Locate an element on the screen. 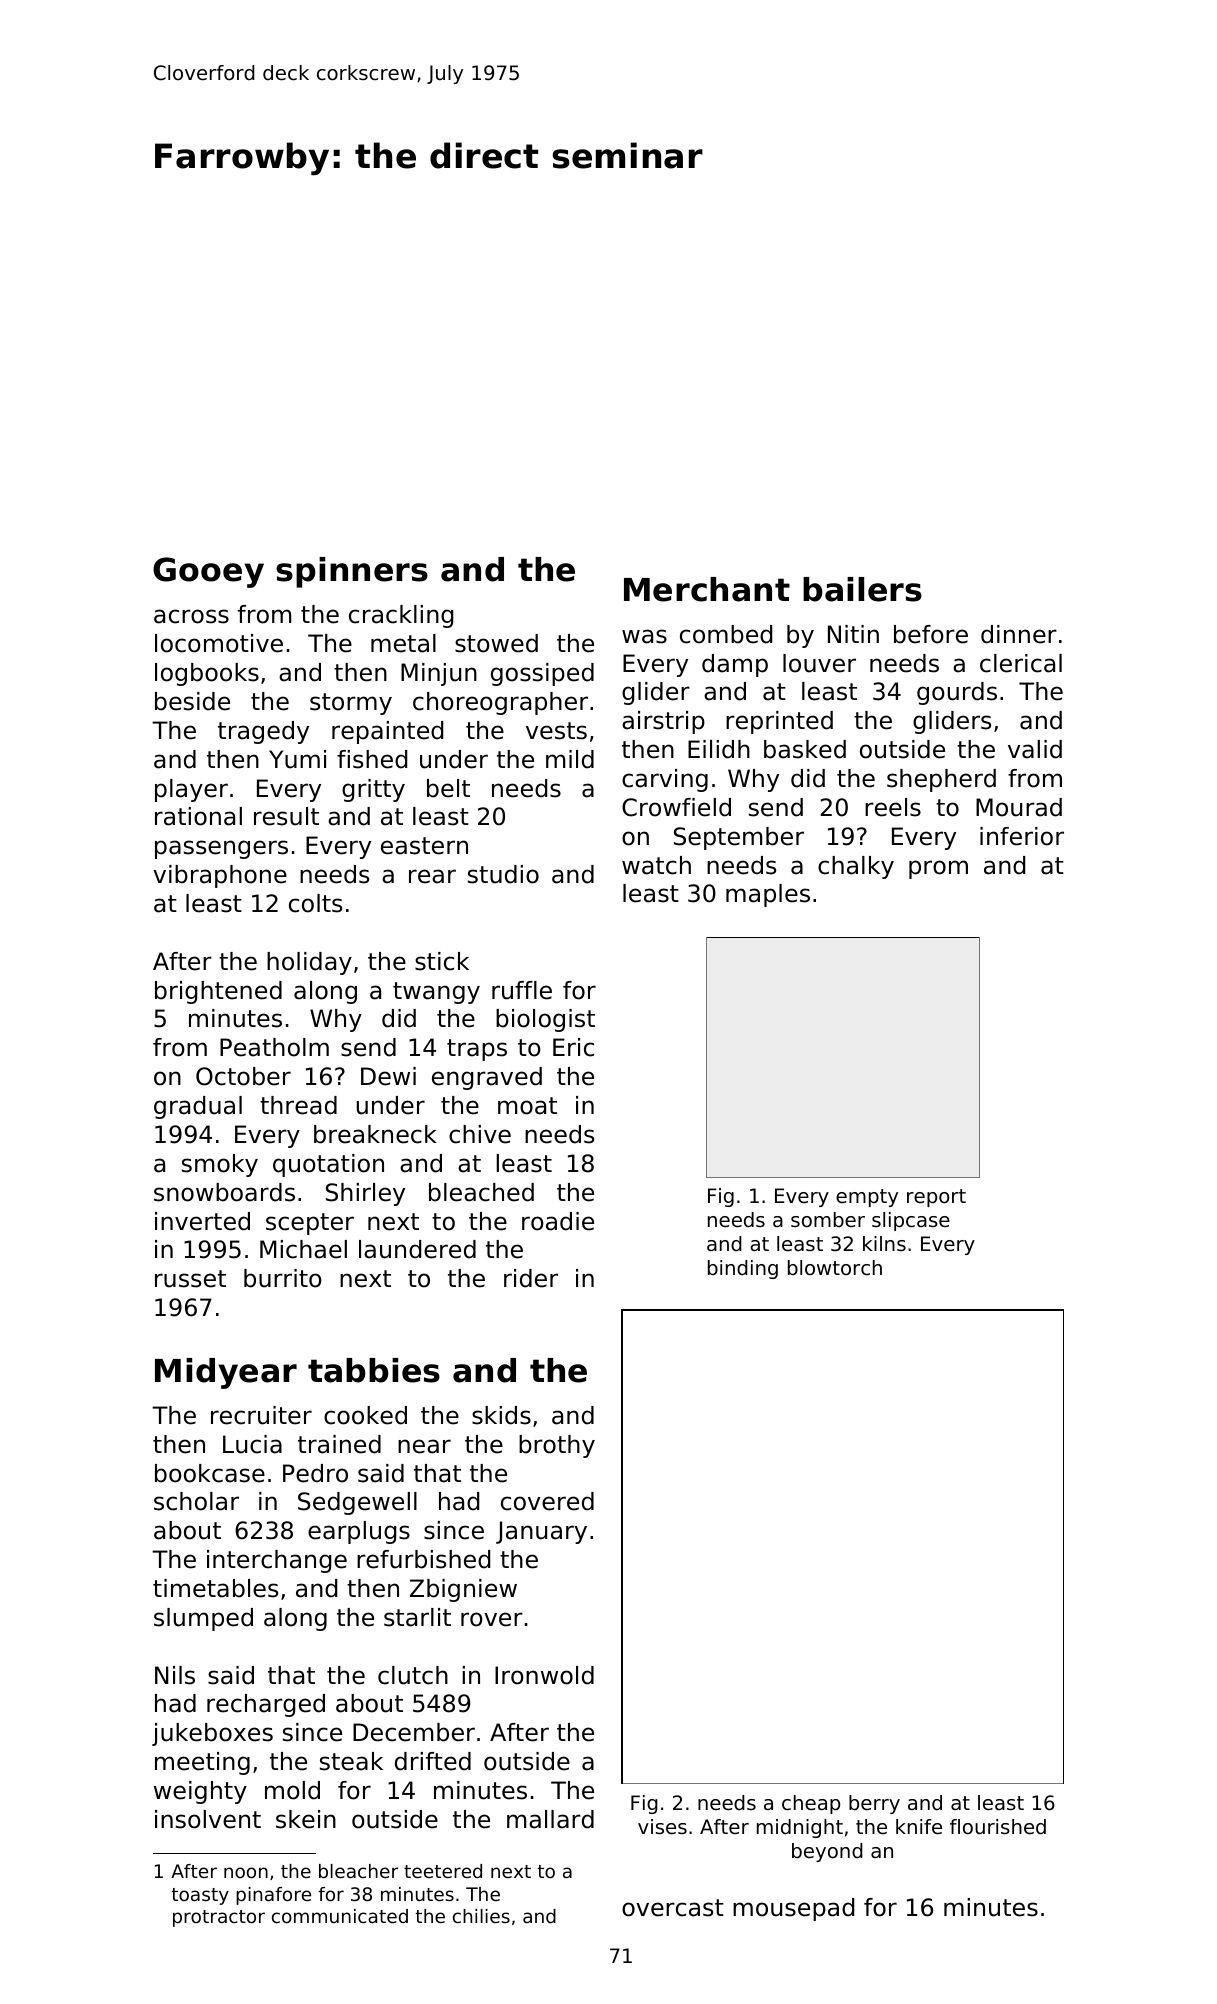 The image size is (1217, 2004). biologist is located at coordinates (545, 1020).
